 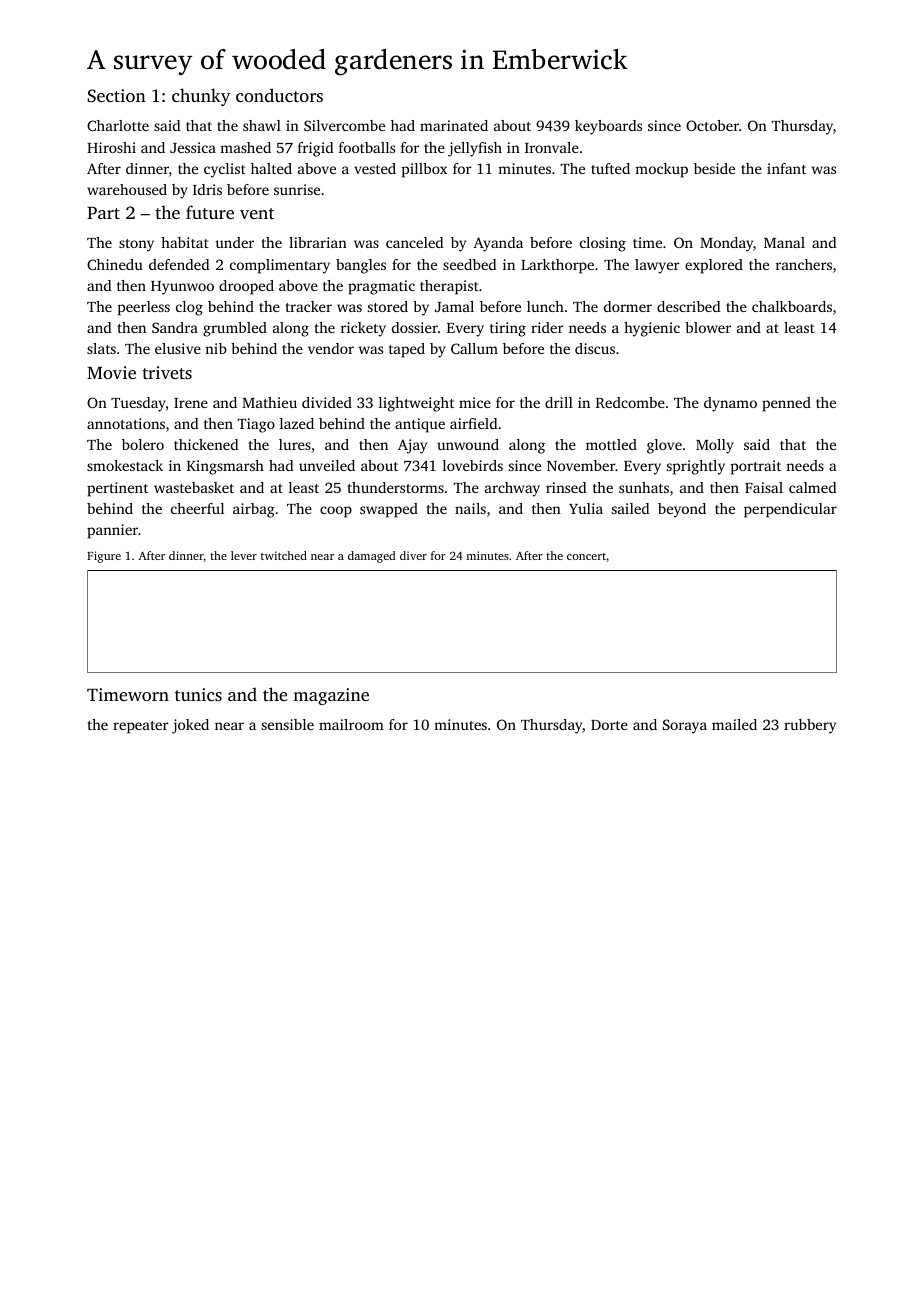 What do you see at coordinates (595, 348) in the screenshot?
I see `discus` at bounding box center [595, 348].
